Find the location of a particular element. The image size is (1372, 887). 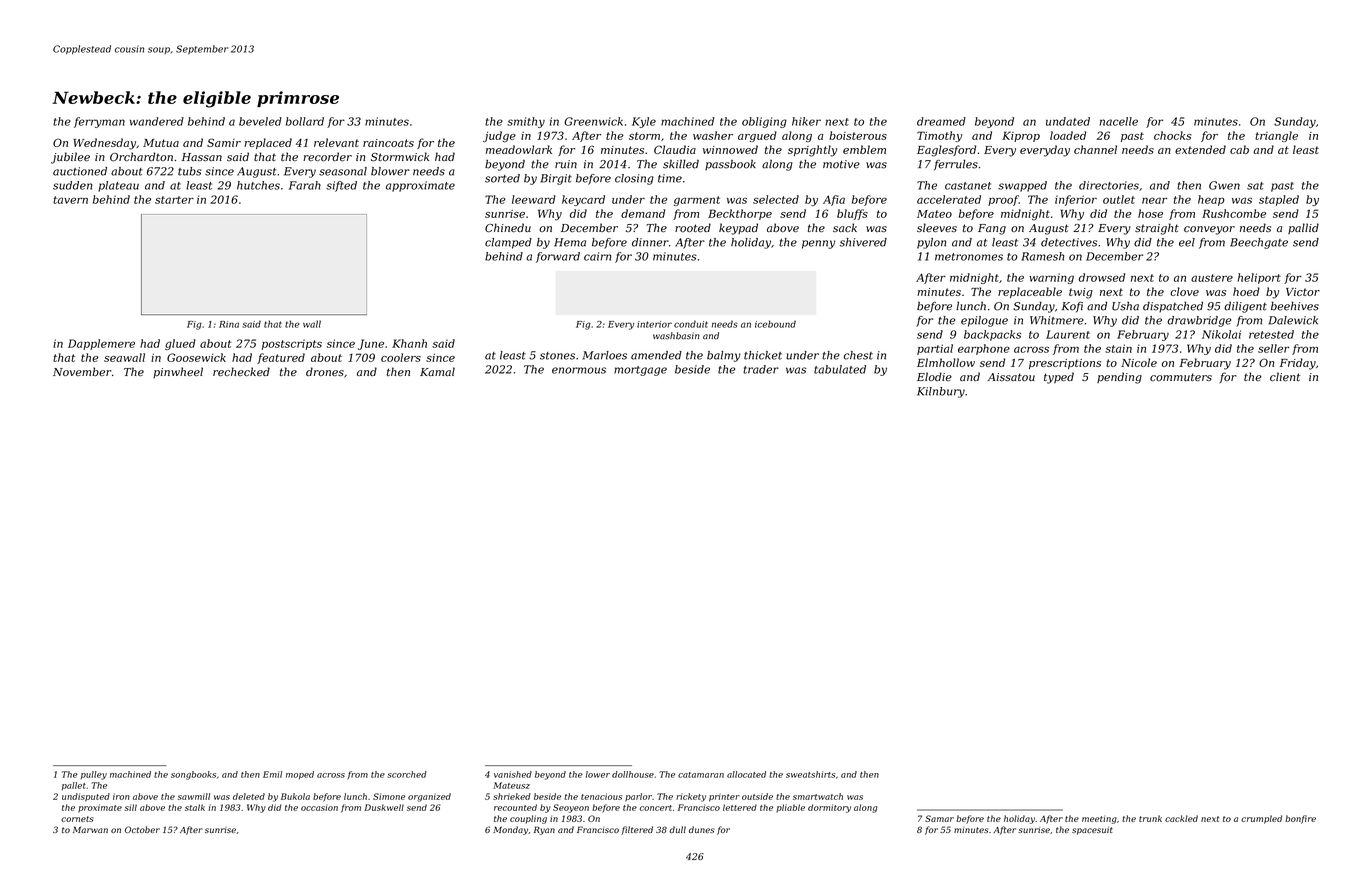

recounted is located at coordinates (515, 807).
